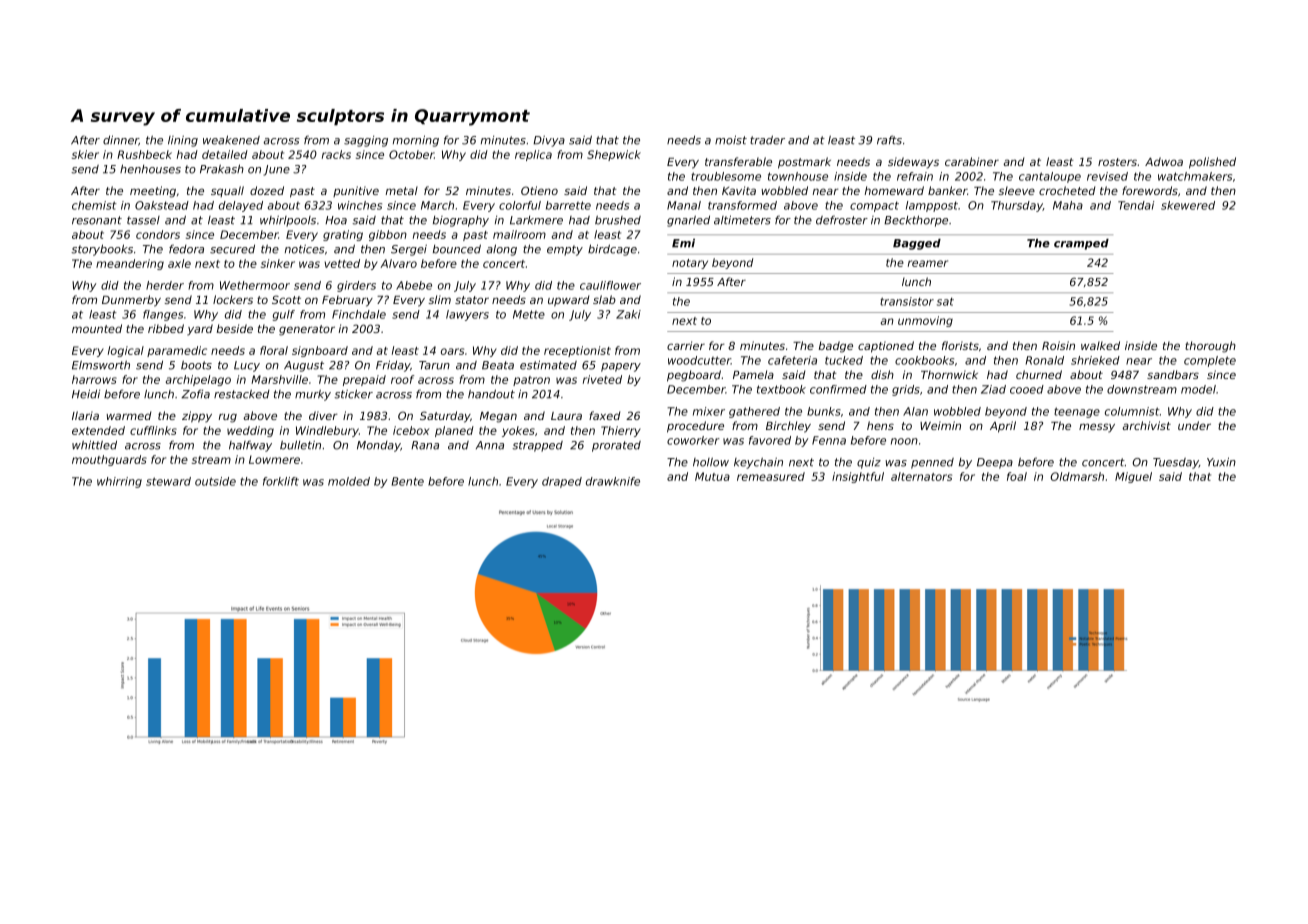 This page has height=924, width=1308. Describe the element at coordinates (498, 365) in the page. I see `Beata` at that location.
